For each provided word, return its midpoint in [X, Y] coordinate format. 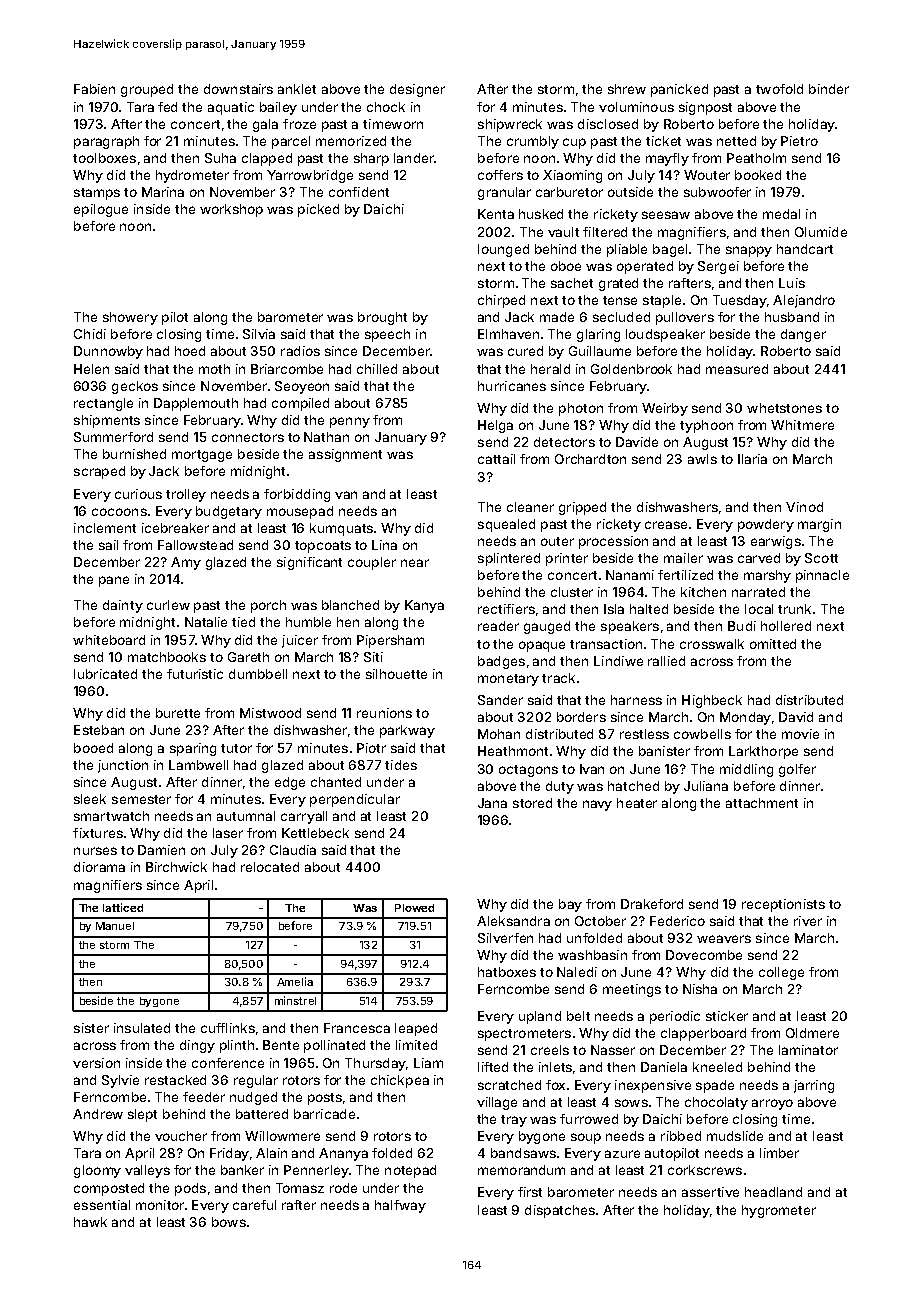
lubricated [105, 674]
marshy [767, 576]
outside [630, 192]
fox [555, 1085]
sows [631, 1103]
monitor [160, 1205]
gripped [582, 508]
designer [417, 90]
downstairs [238, 89]
